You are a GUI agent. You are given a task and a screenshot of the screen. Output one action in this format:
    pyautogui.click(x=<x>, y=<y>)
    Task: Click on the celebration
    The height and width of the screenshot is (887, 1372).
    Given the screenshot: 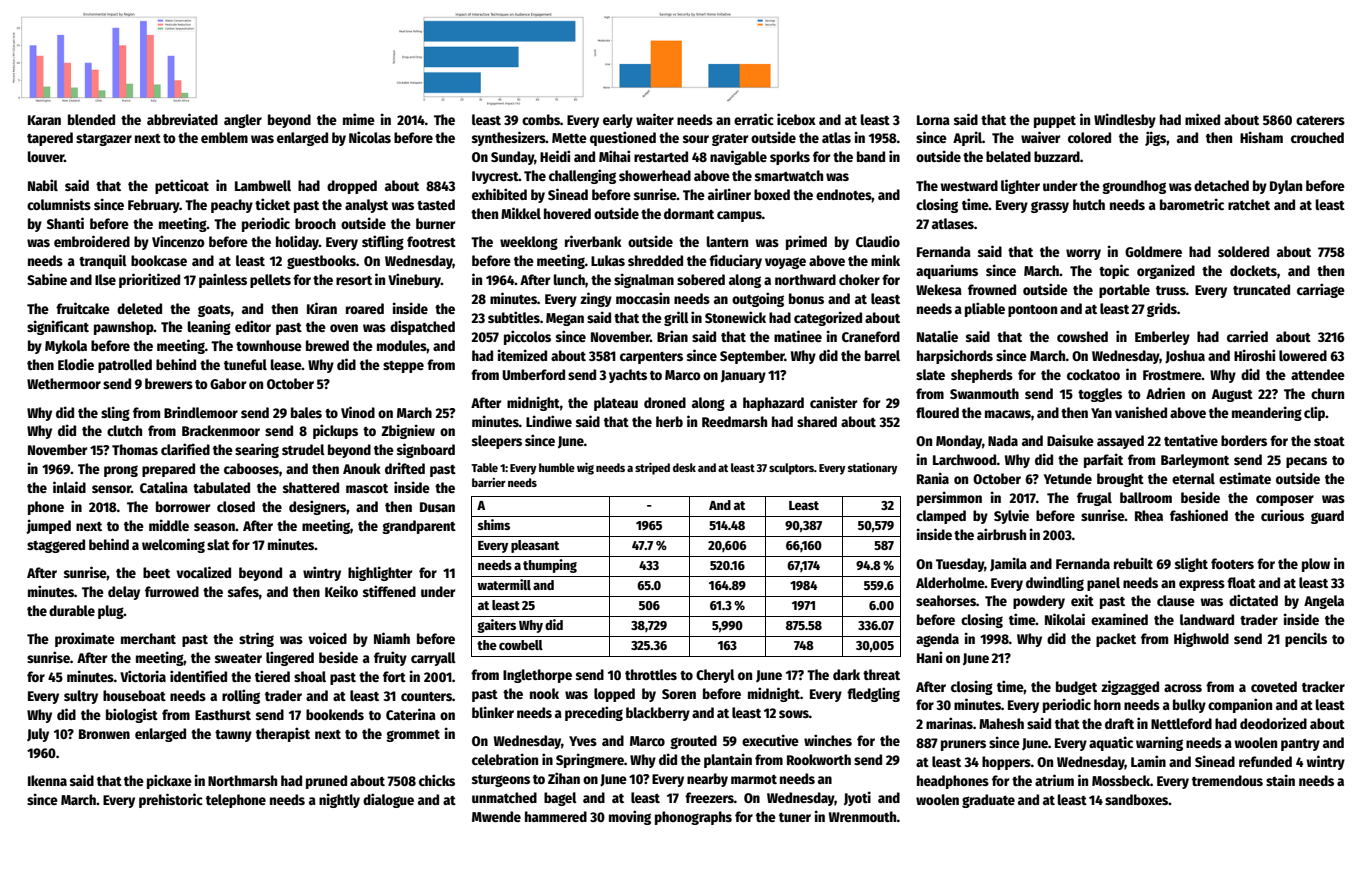 What is the action you would take?
    pyautogui.click(x=505, y=759)
